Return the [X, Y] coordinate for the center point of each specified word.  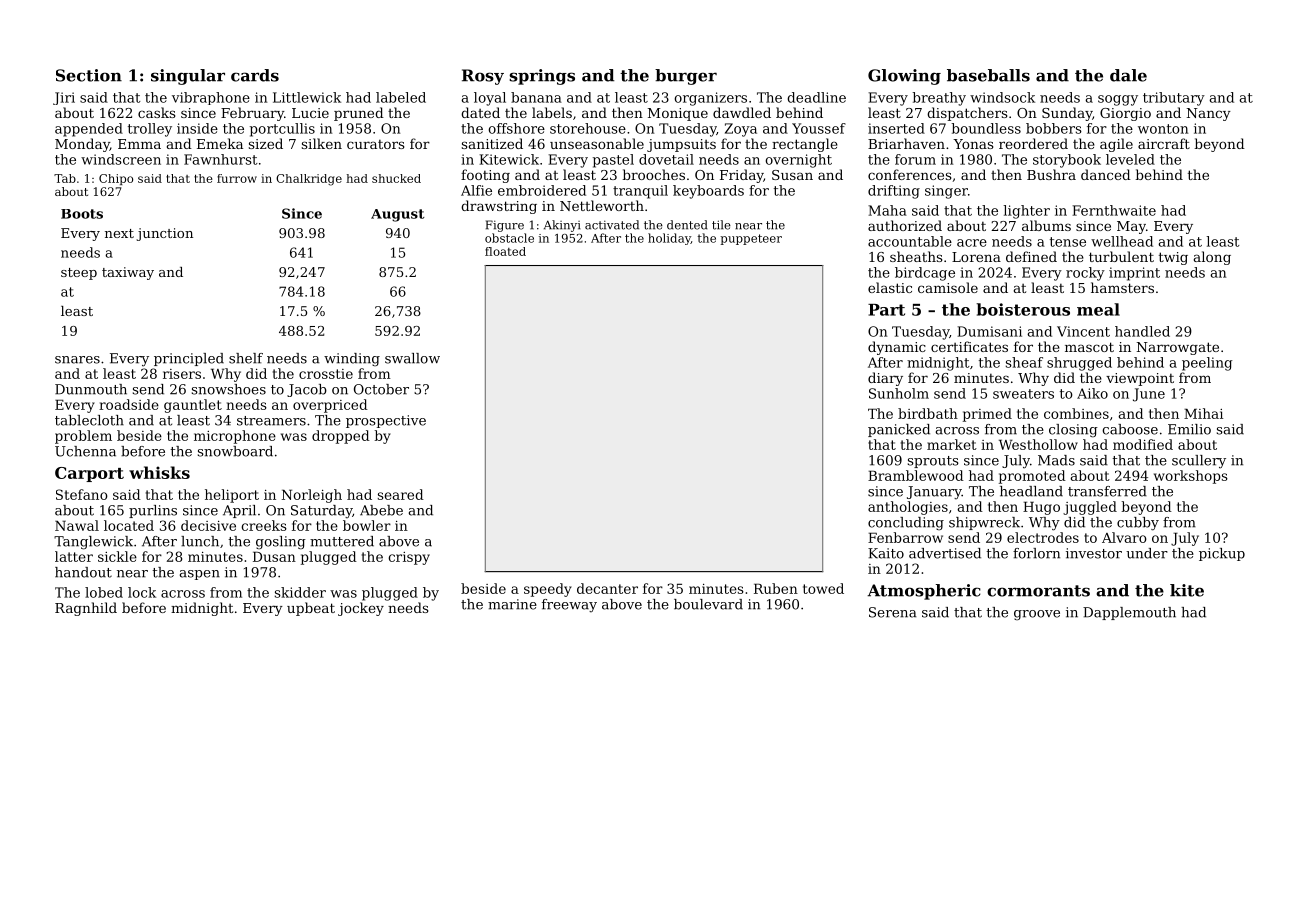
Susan [792, 175]
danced [1106, 174]
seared [401, 494]
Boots [82, 214]
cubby [1138, 524]
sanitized [492, 143]
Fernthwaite [1114, 210]
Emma [139, 144]
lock [142, 592]
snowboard [235, 451]
